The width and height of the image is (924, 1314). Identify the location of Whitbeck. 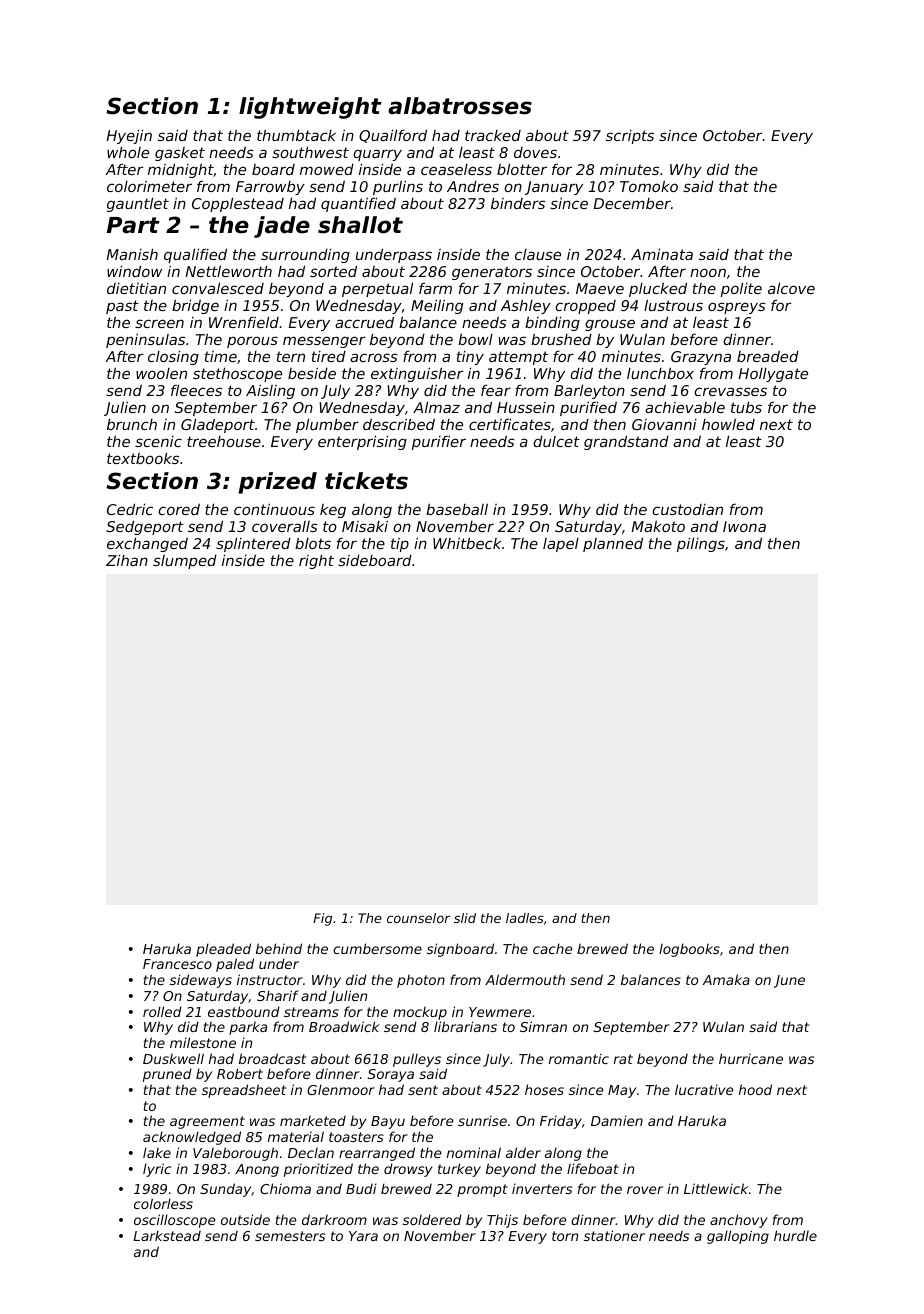
(467, 543).
